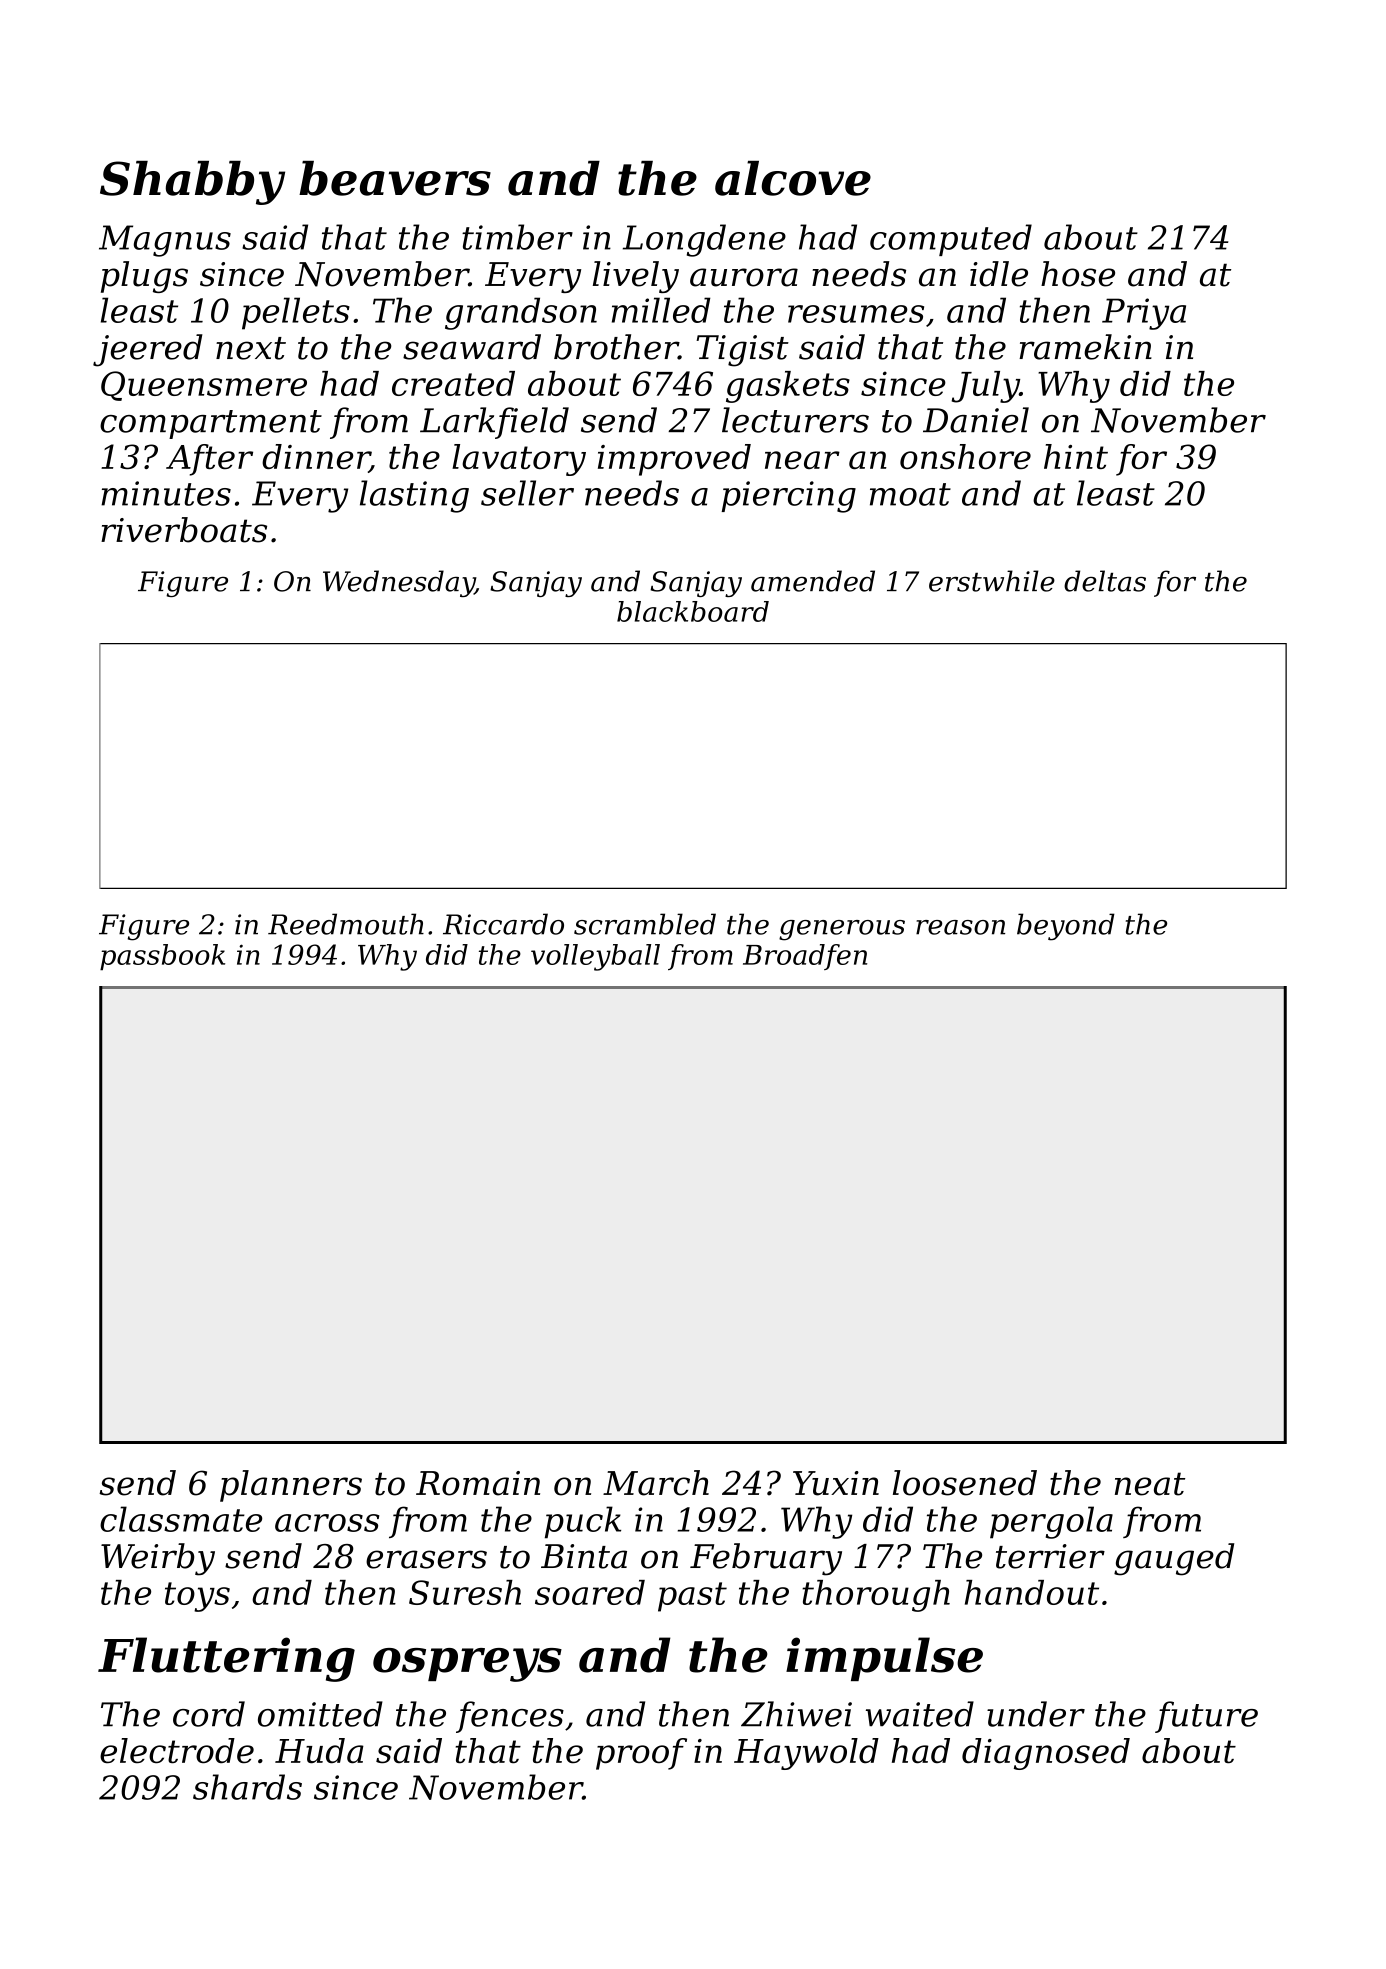 The height and width of the document is (1969, 1386). Describe the element at coordinates (181, 1519) in the document. I see `classmate` at that location.
